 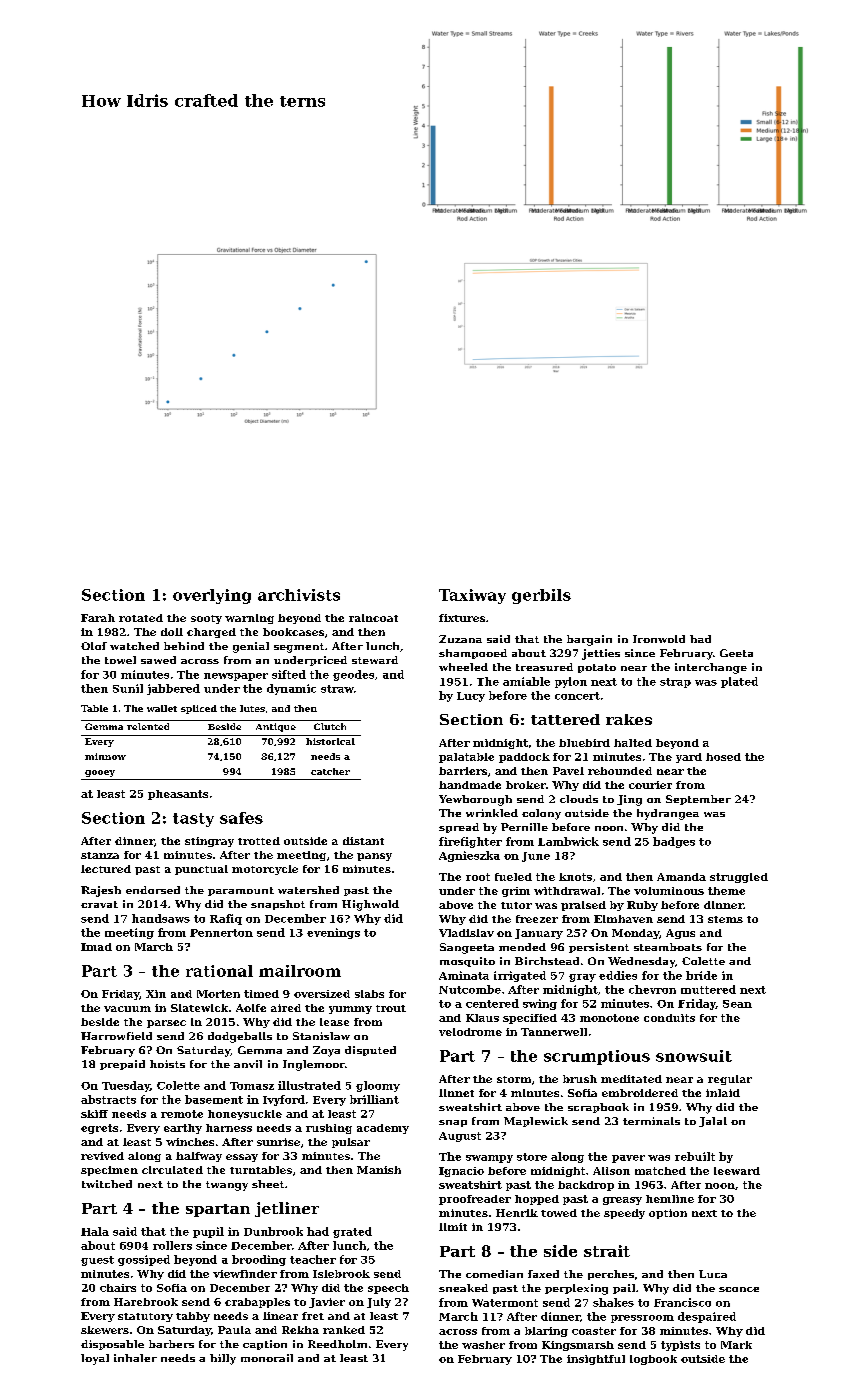 I want to click on logbook, so click(x=653, y=1360).
